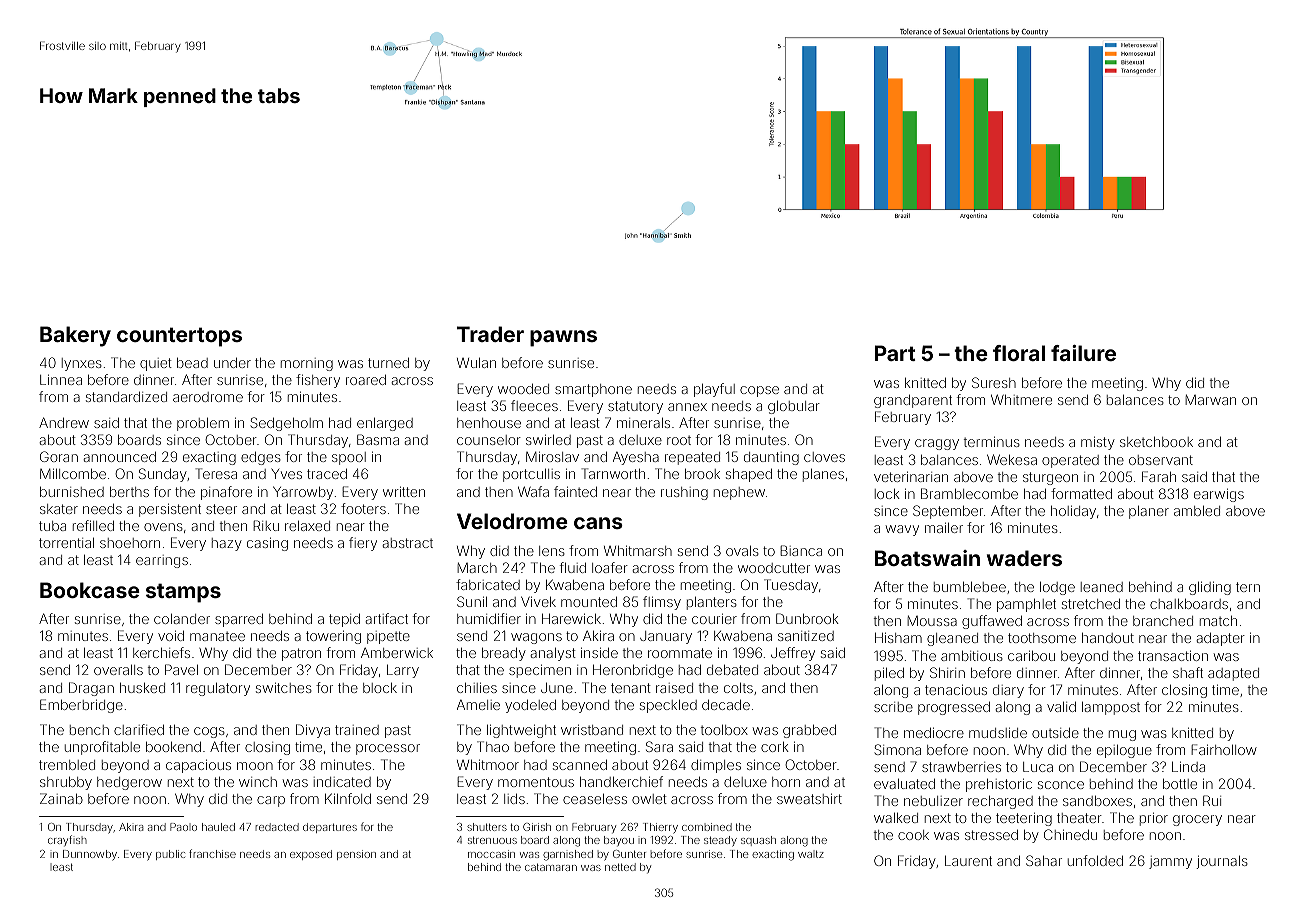  What do you see at coordinates (1170, 862) in the page?
I see `jammy` at bounding box center [1170, 862].
